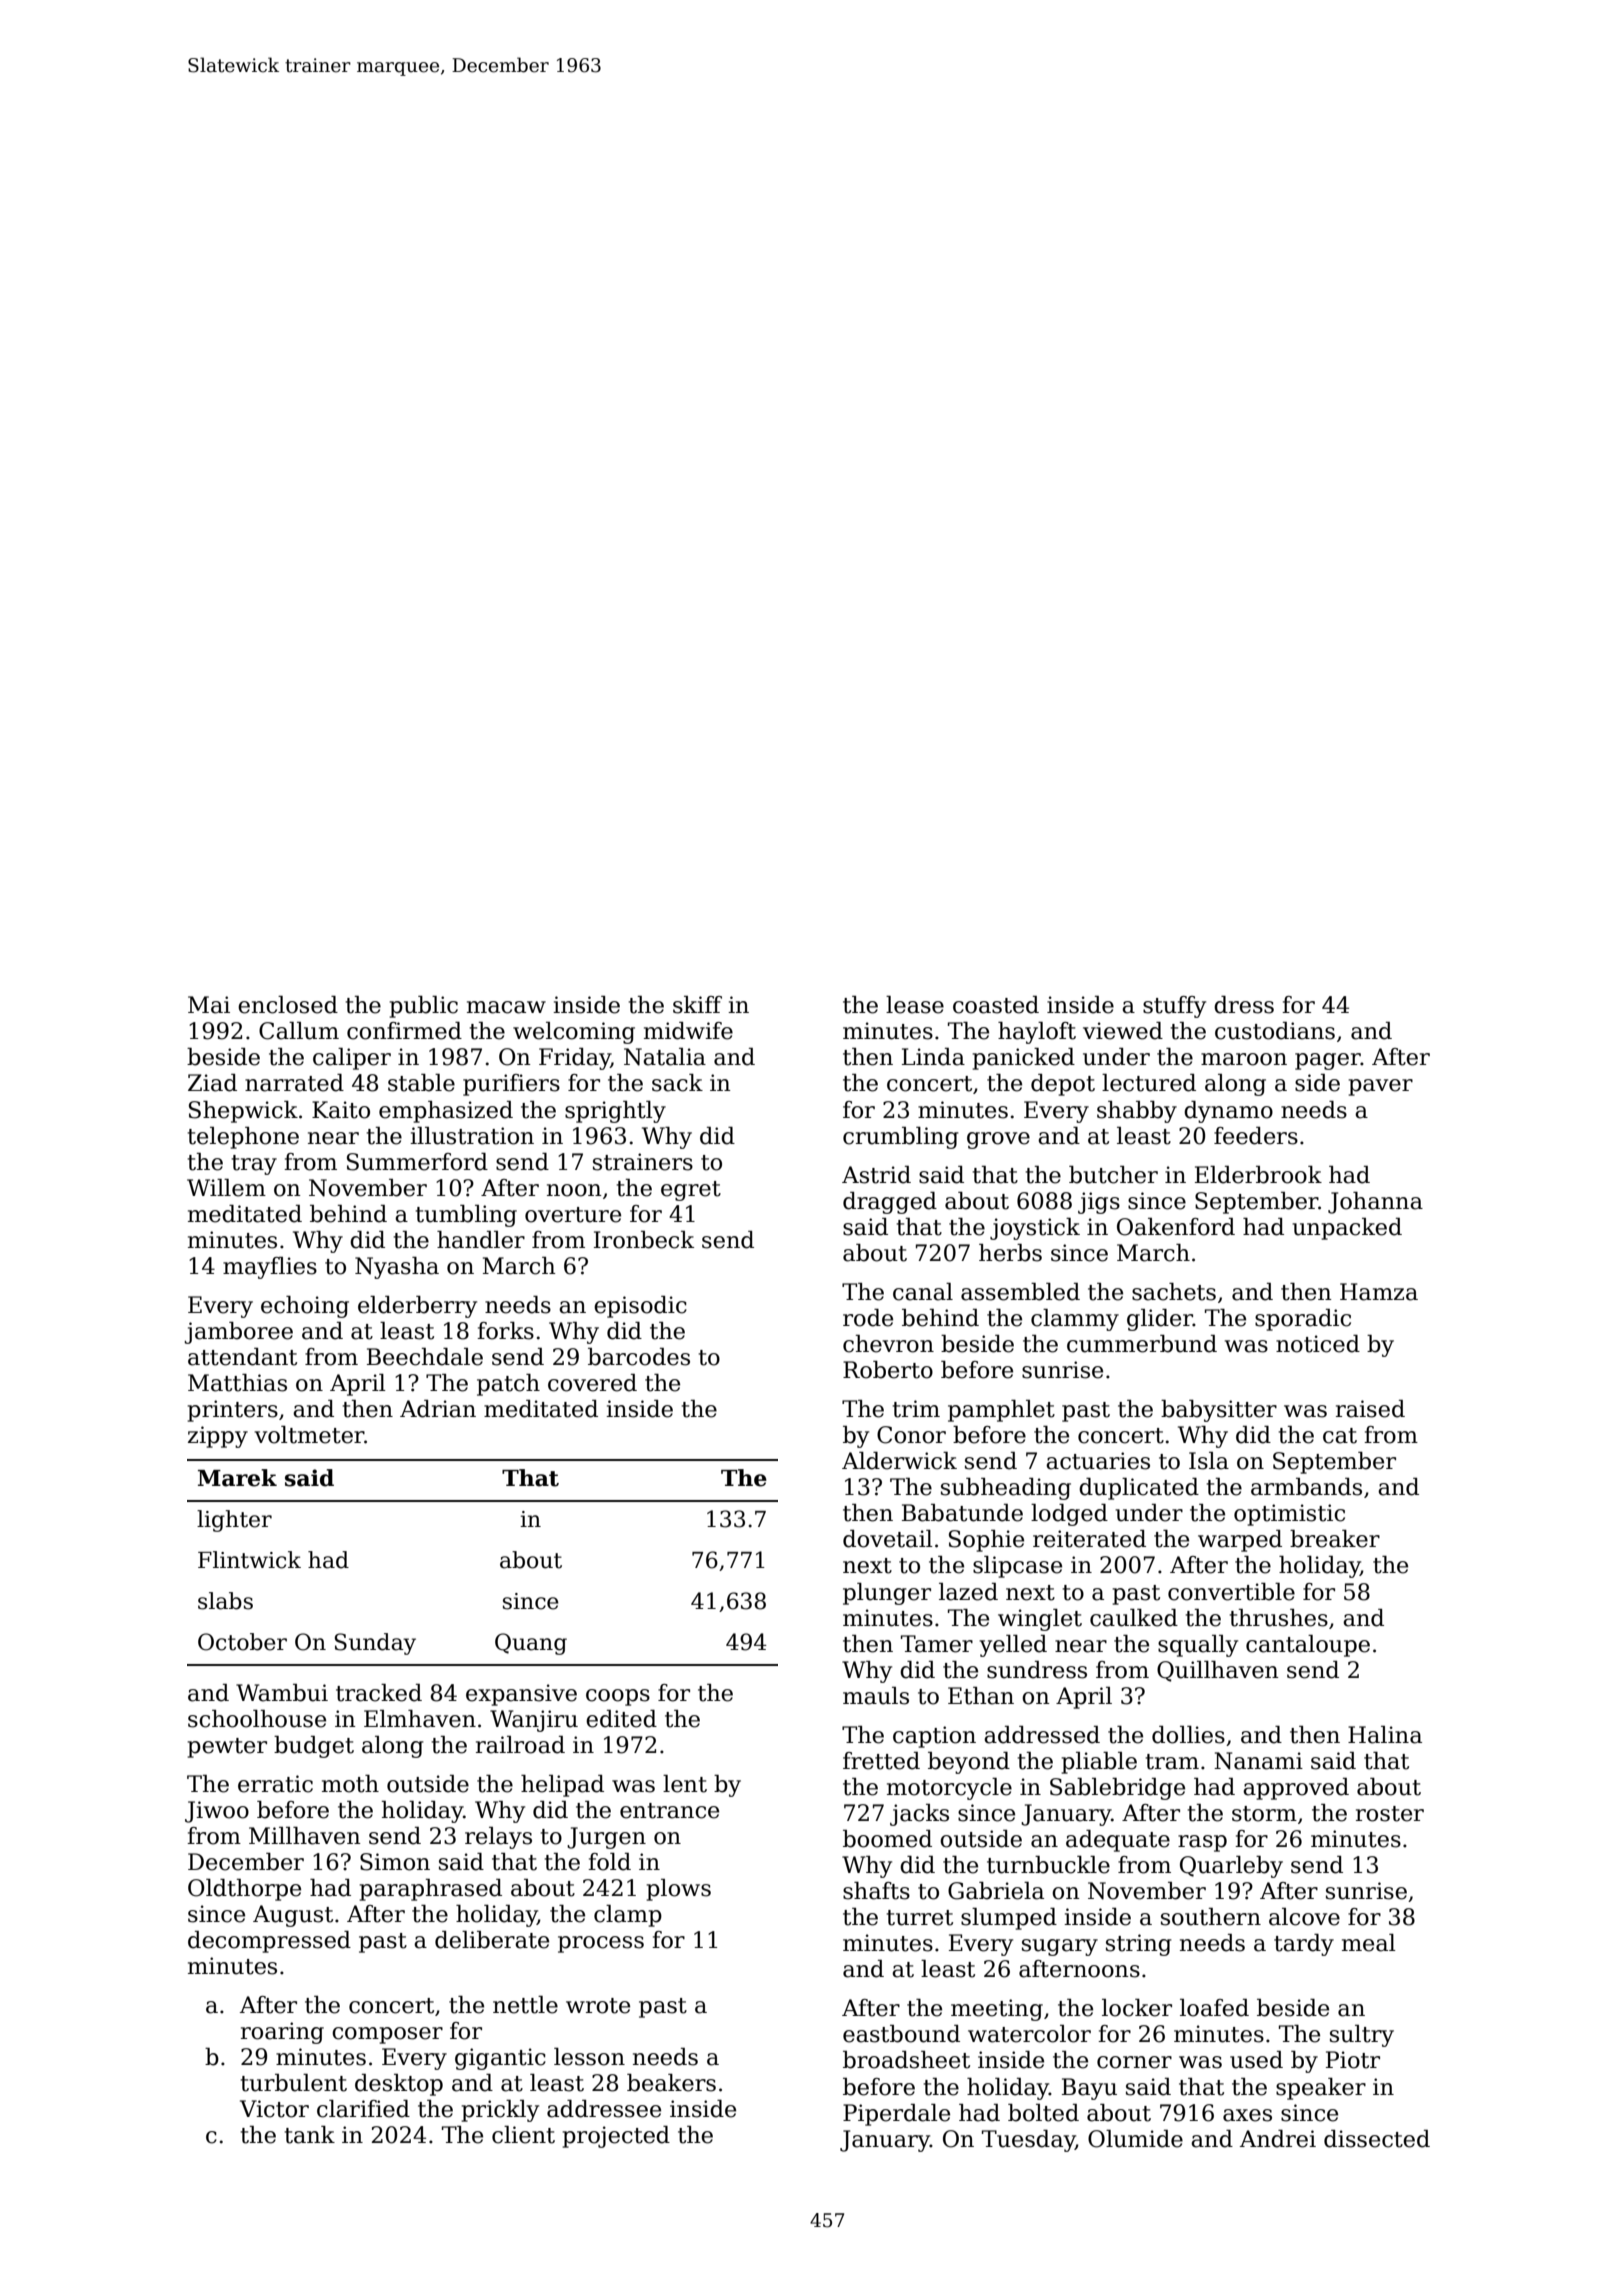 Image resolution: width=1620 pixels, height=2292 pixels. I want to click on sprightly, so click(615, 1112).
